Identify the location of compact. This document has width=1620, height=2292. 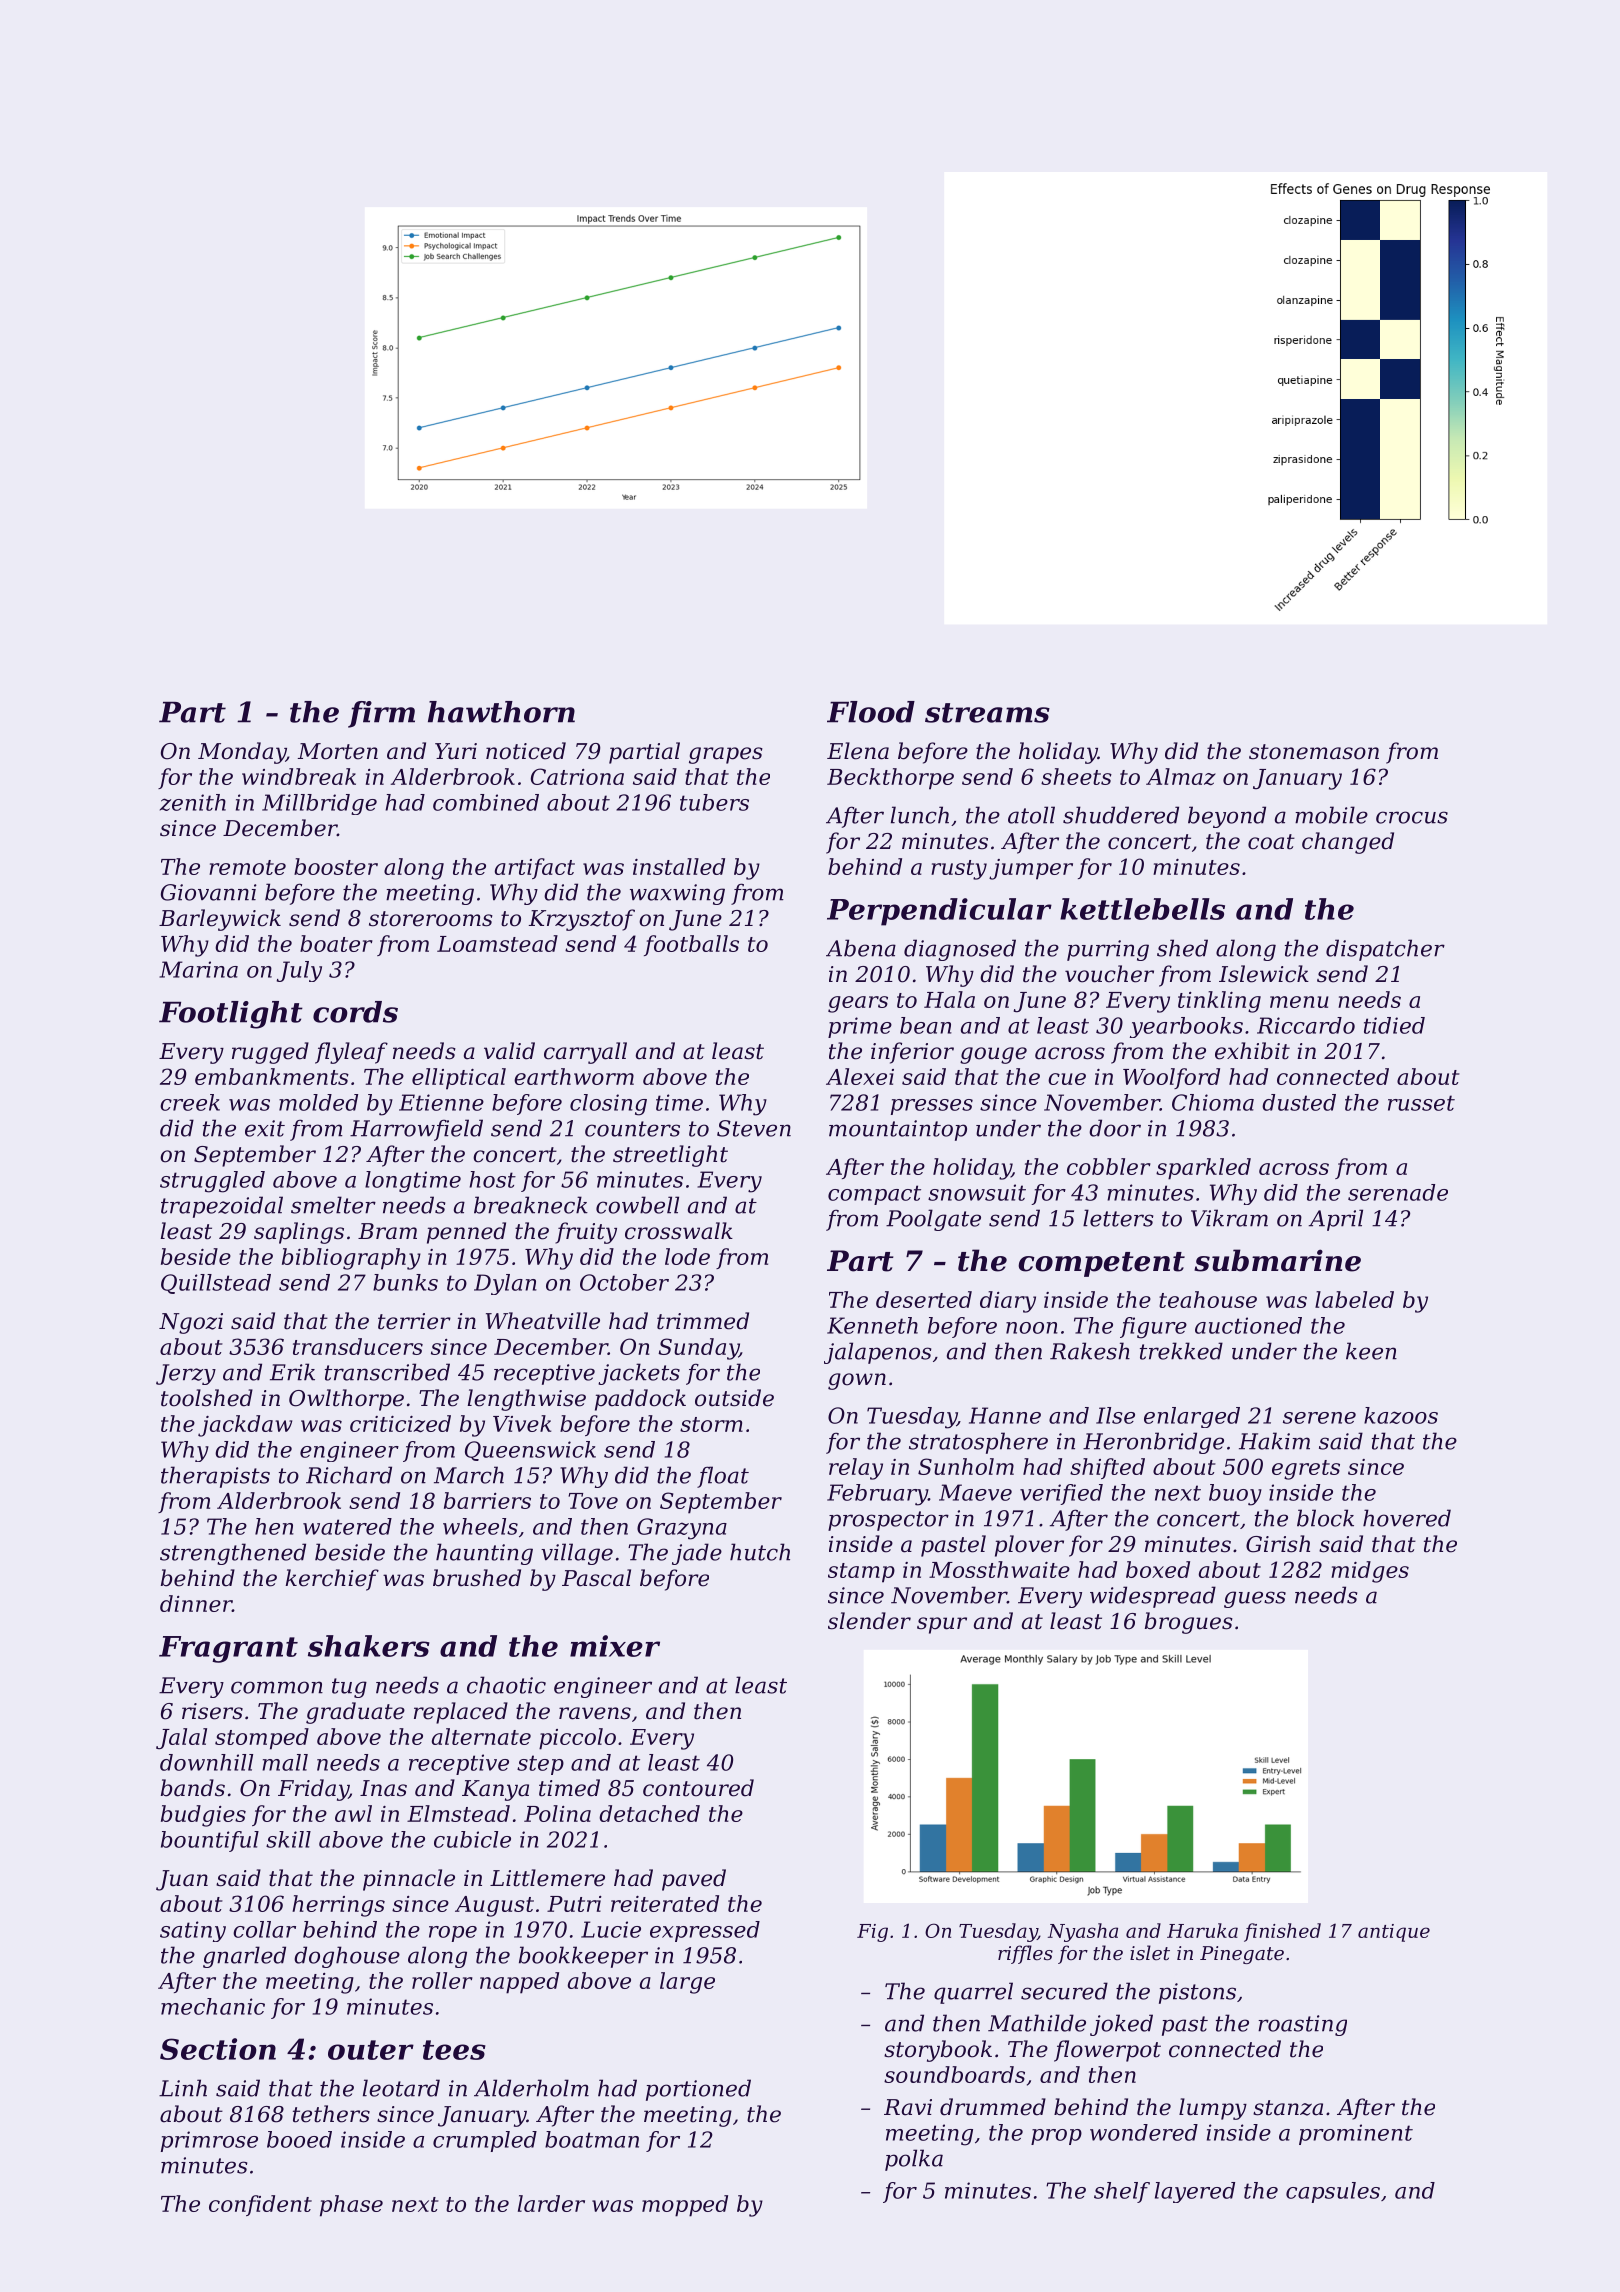
(874, 1195).
